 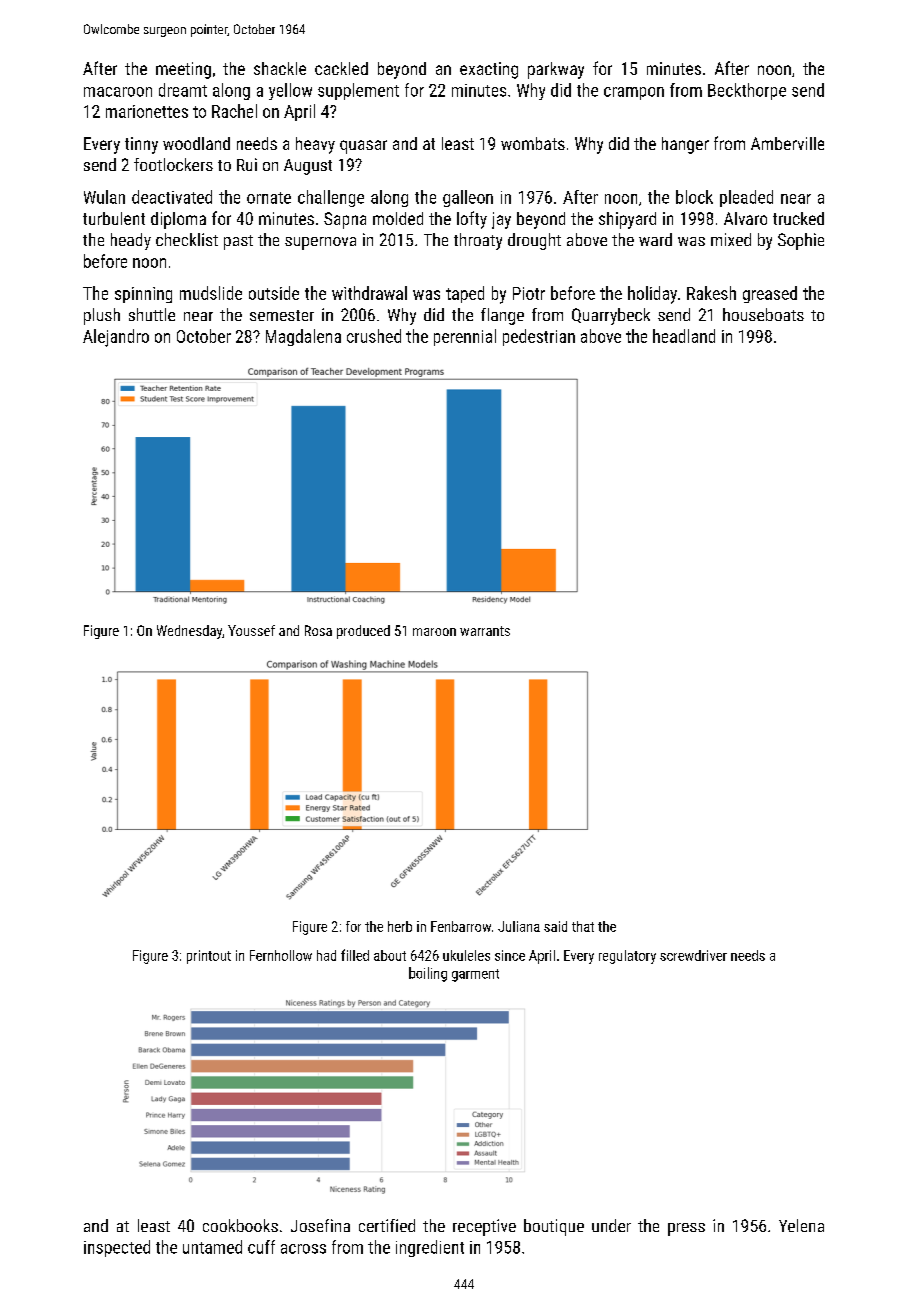 What do you see at coordinates (183, 70) in the screenshot?
I see `meeting` at bounding box center [183, 70].
